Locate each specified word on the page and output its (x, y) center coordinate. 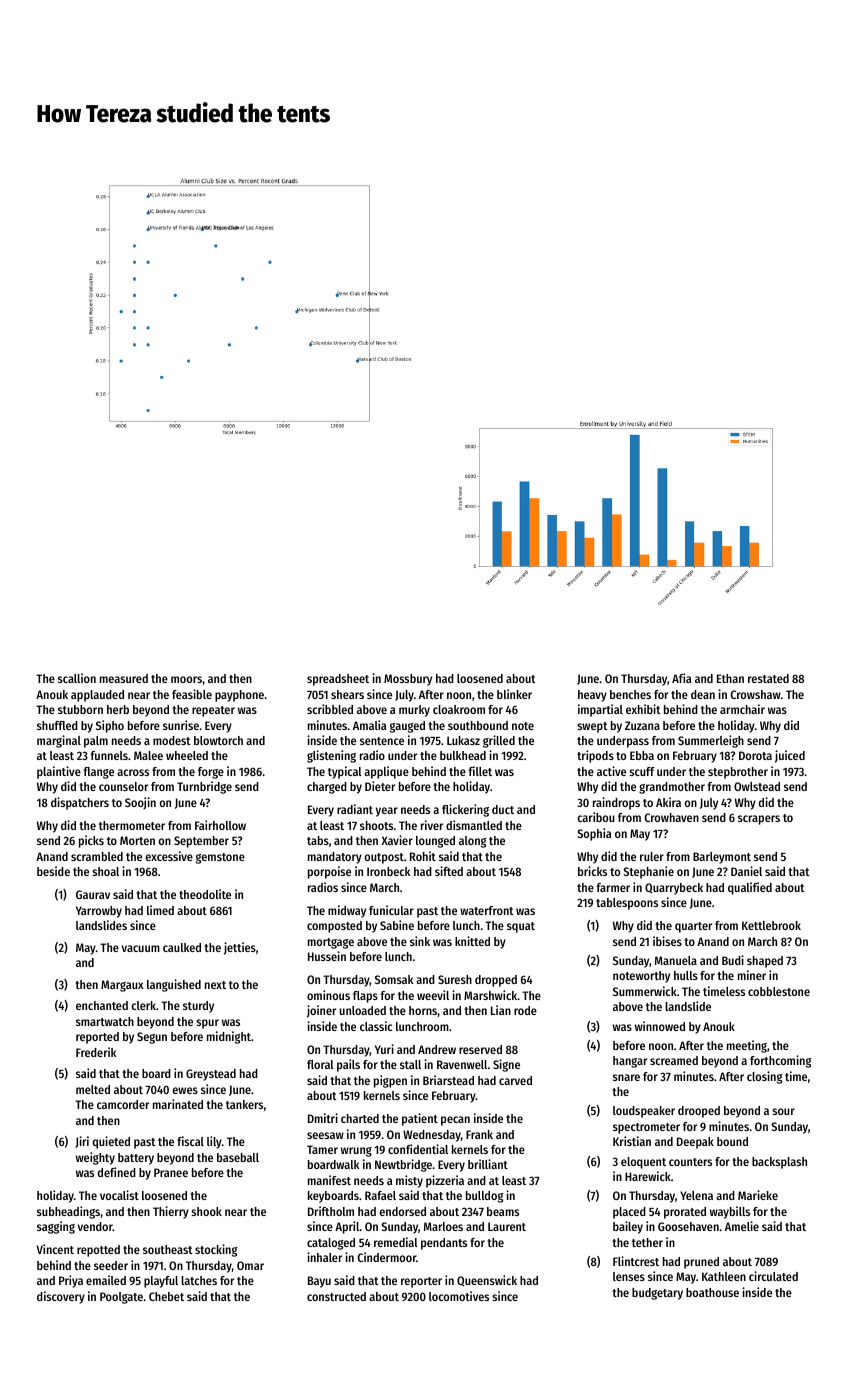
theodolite (205, 894)
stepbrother (738, 773)
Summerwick (645, 991)
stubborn (80, 709)
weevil (433, 995)
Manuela (676, 960)
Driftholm (331, 1211)
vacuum (141, 948)
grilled (499, 741)
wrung (356, 1152)
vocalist (119, 1195)
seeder (111, 1265)
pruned (701, 1263)
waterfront (486, 910)
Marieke (758, 1195)
